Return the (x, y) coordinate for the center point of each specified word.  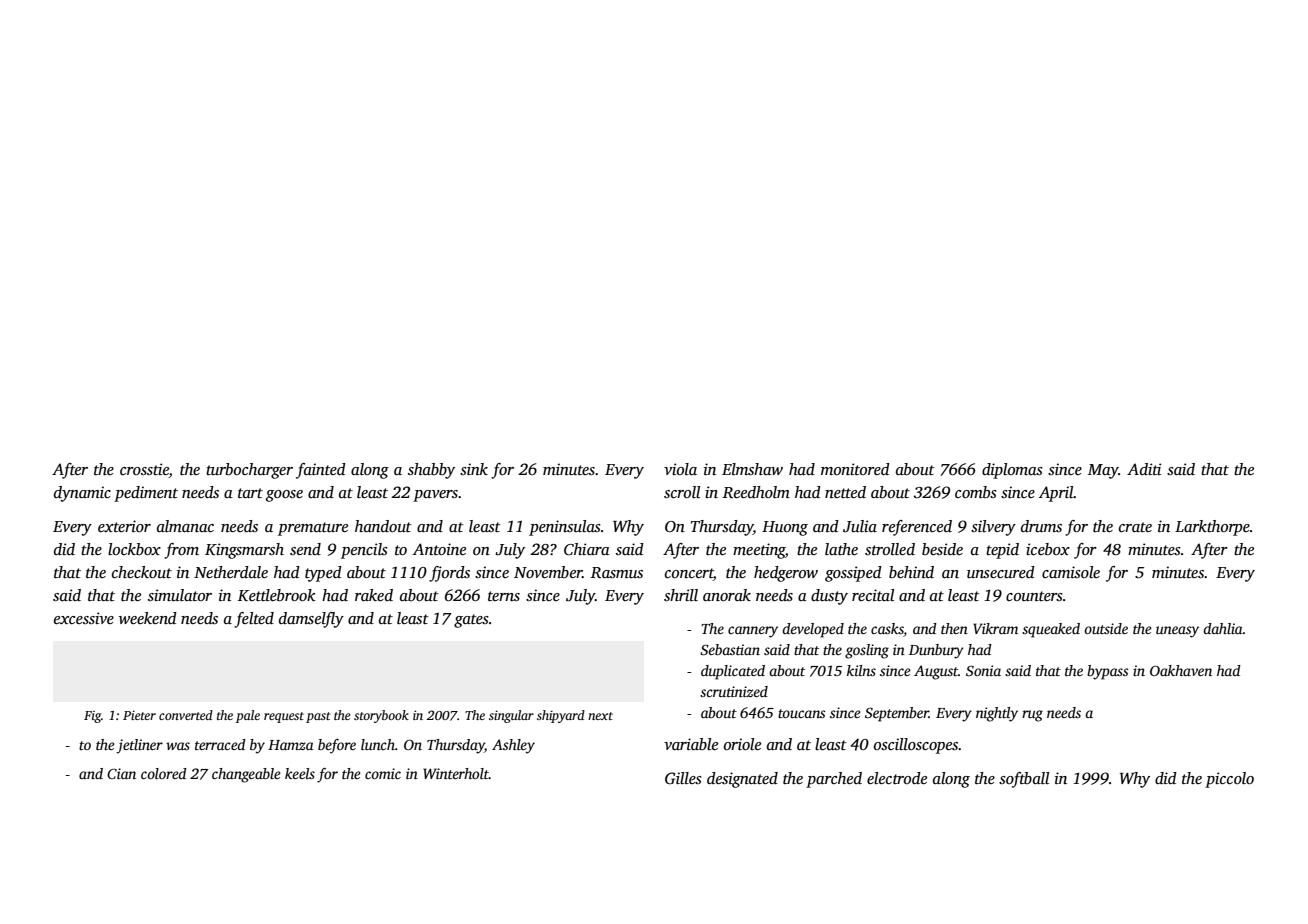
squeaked (1051, 630)
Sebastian (730, 649)
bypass (1108, 672)
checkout (142, 572)
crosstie (144, 470)
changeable (246, 775)
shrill (681, 595)
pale (248, 716)
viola (680, 469)
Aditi (1144, 469)
